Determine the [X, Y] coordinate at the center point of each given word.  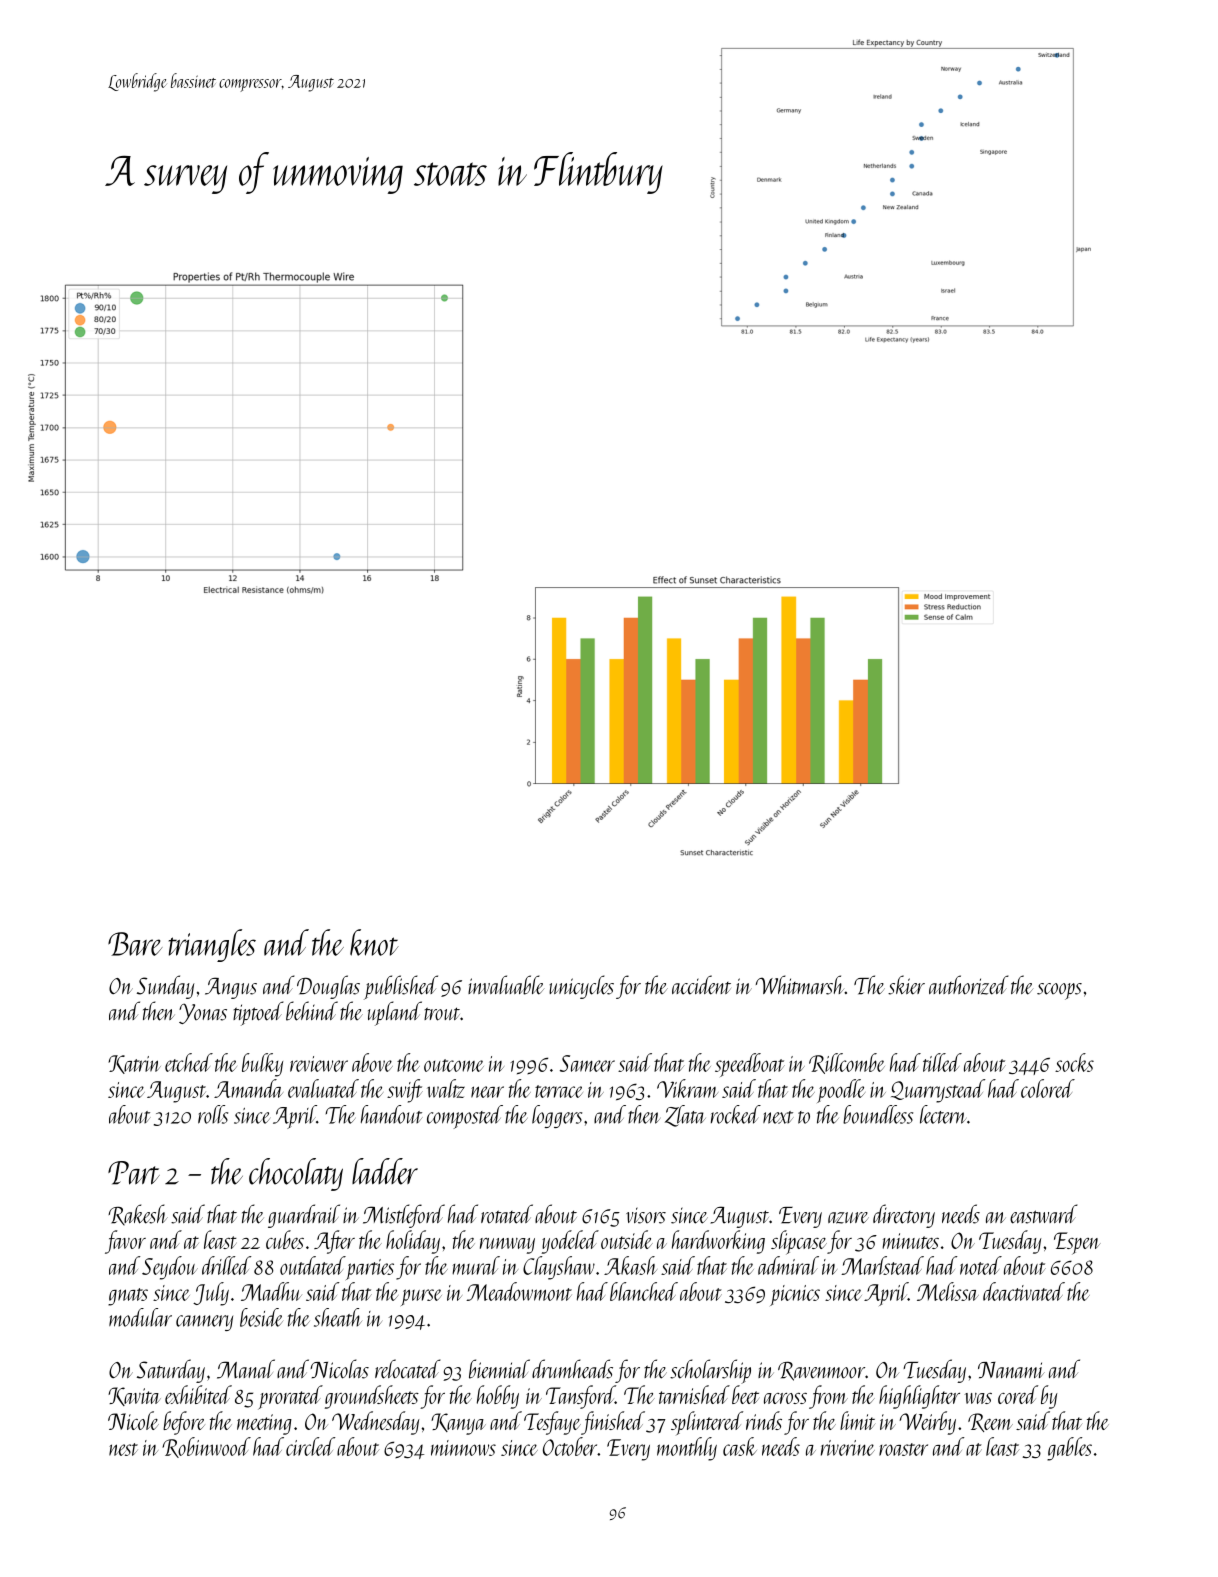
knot [374, 942]
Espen [1077, 1243]
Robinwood [206, 1447]
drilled [226, 1265]
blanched [644, 1291]
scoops [1059, 991]
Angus [231, 988]
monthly [687, 1449]
